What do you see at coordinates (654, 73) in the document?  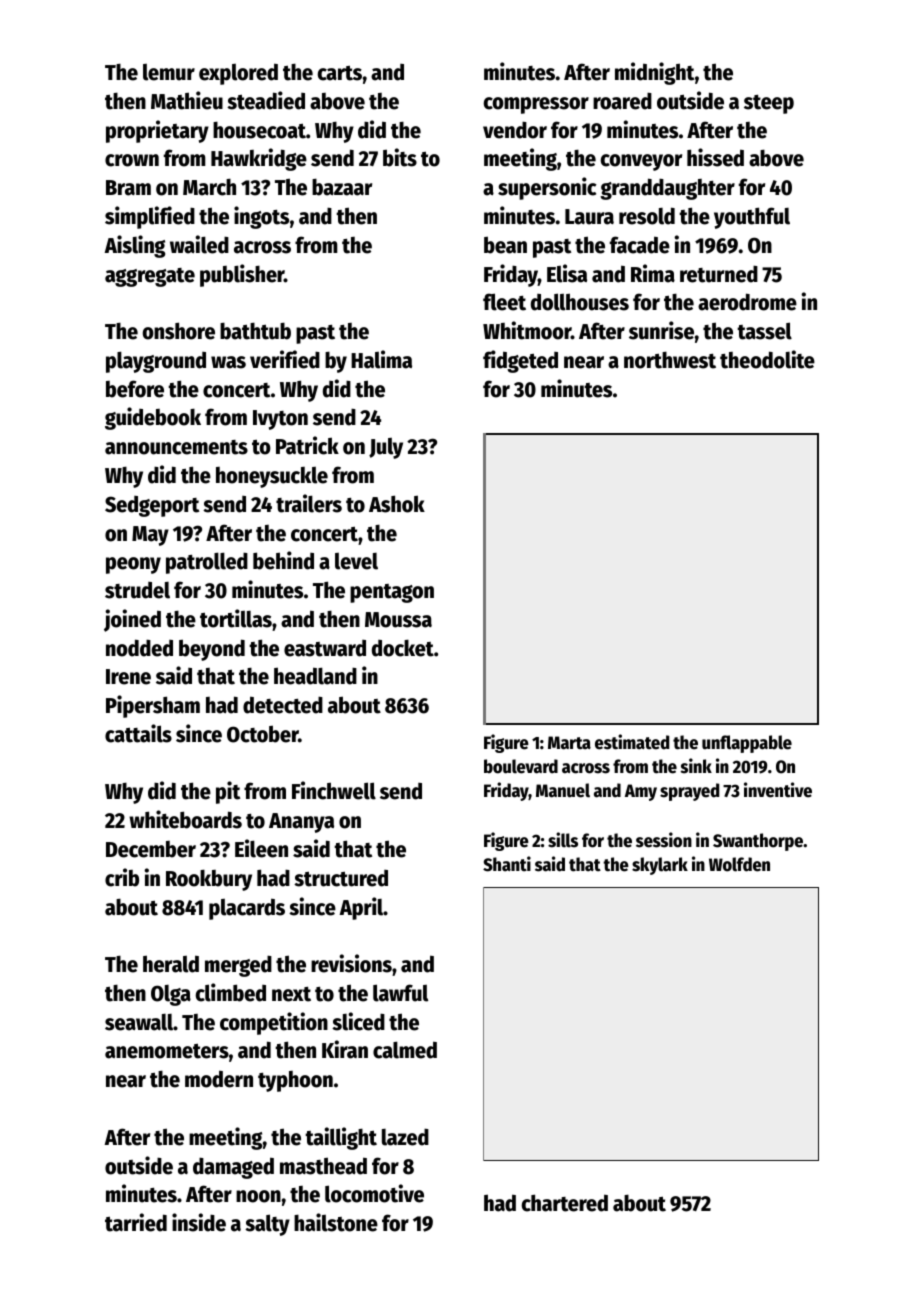 I see `midnight` at bounding box center [654, 73].
